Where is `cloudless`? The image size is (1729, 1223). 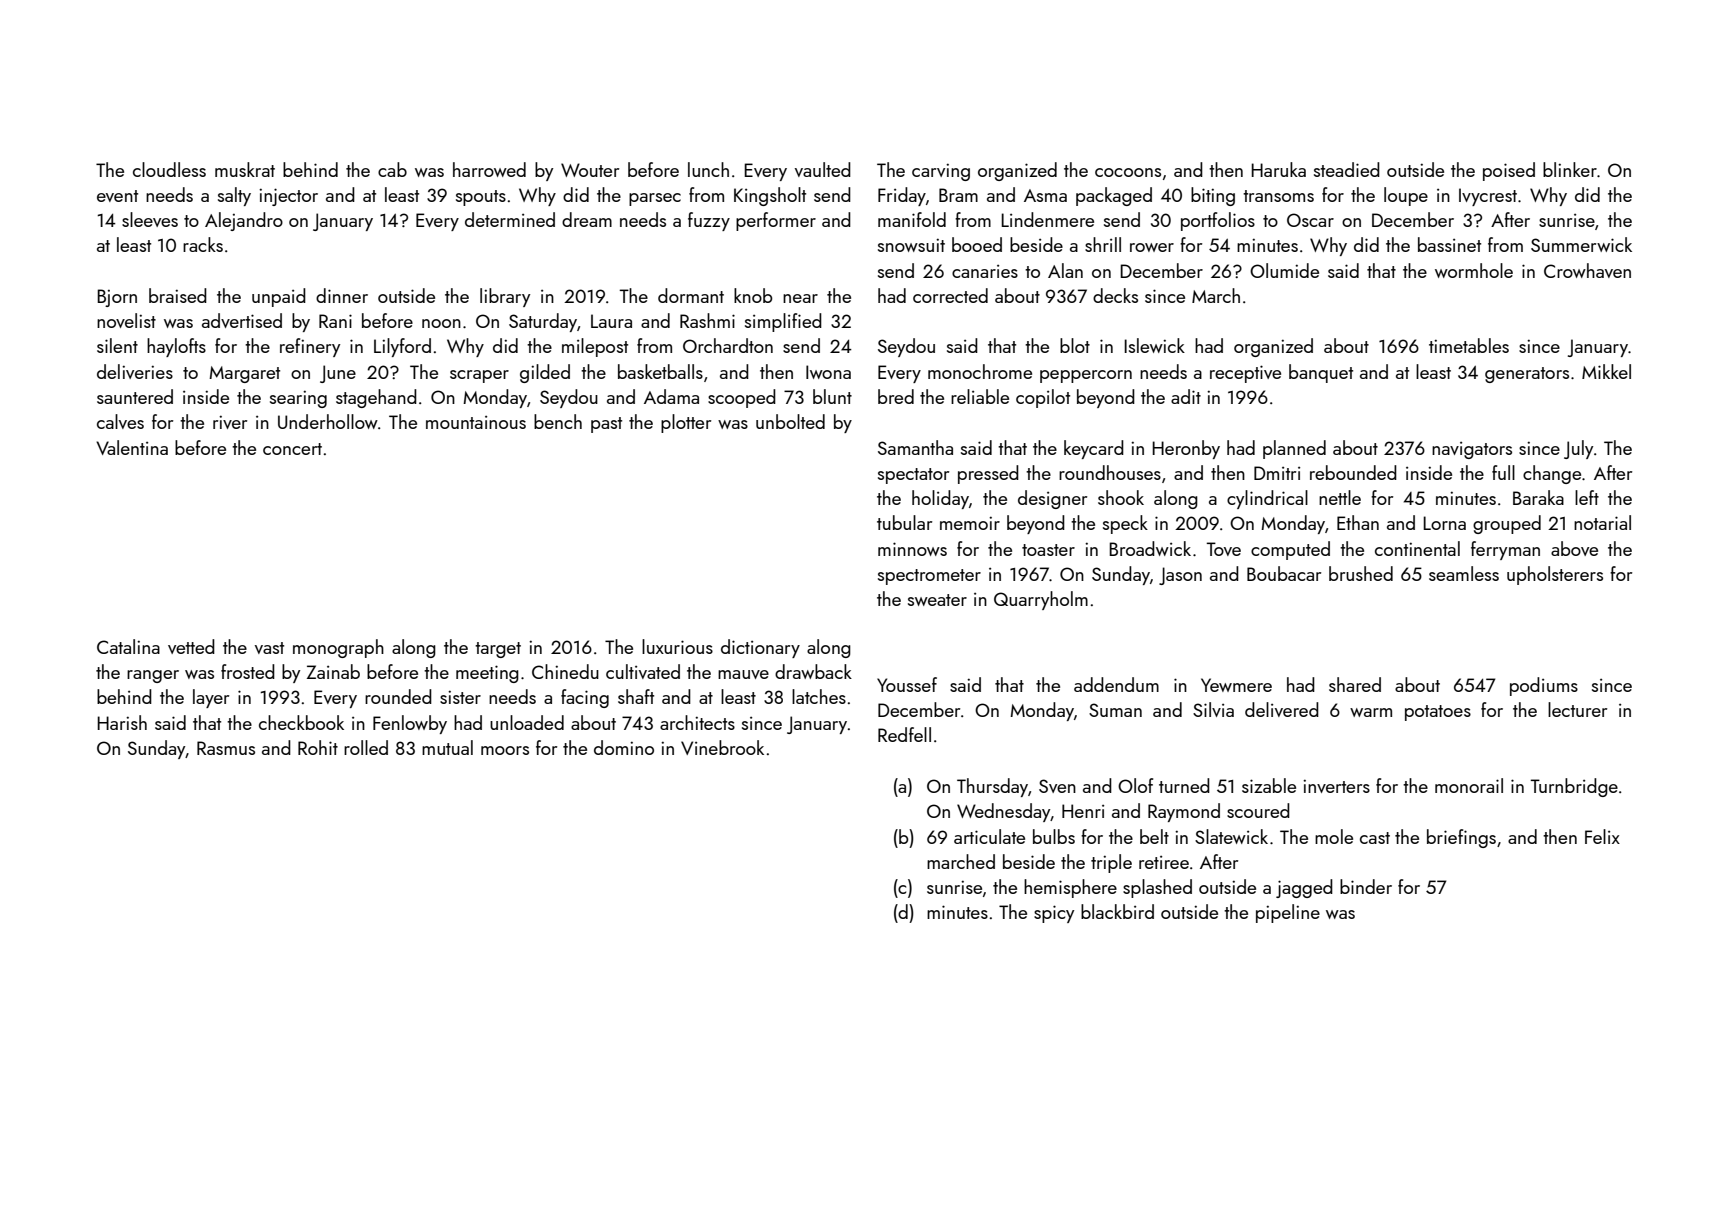
cloudless is located at coordinates (169, 169).
